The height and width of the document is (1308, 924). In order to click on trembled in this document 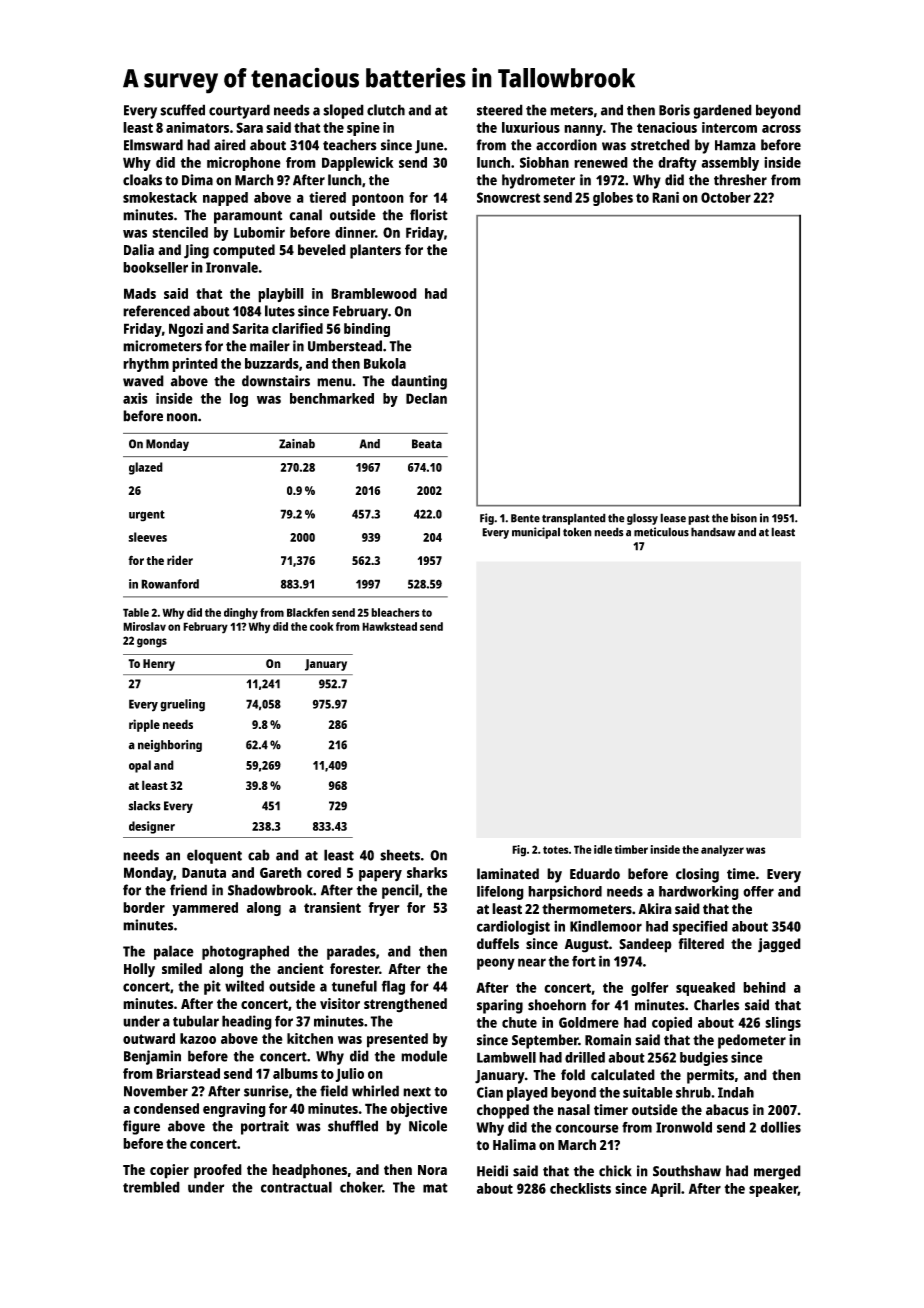, I will do `click(151, 1187)`.
